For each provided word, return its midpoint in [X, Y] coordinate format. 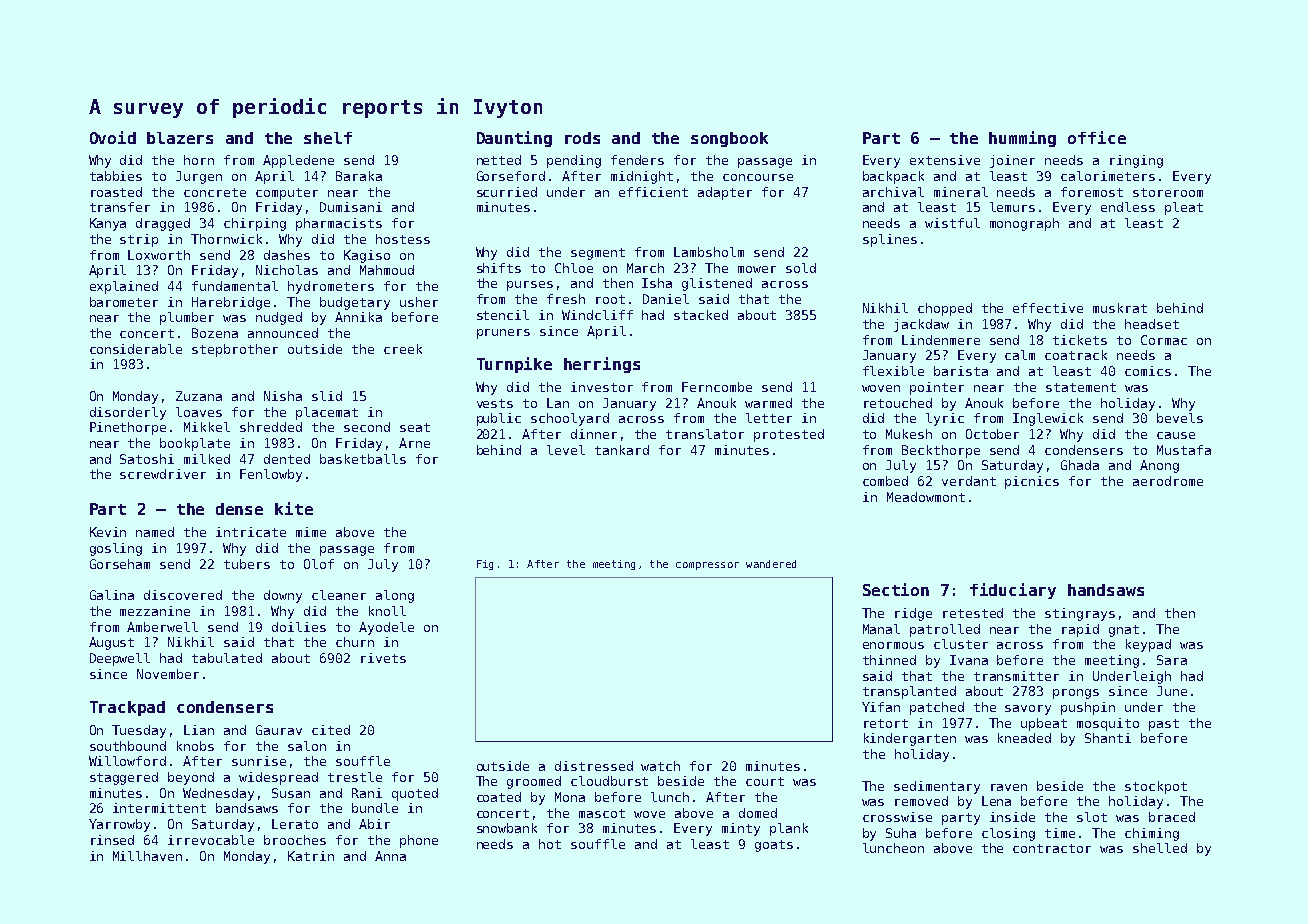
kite [294, 508]
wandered [771, 564]
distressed [594, 766]
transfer [120, 207]
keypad [1148, 645]
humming [1022, 139]
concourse [758, 177]
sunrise [259, 761]
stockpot [1156, 787]
